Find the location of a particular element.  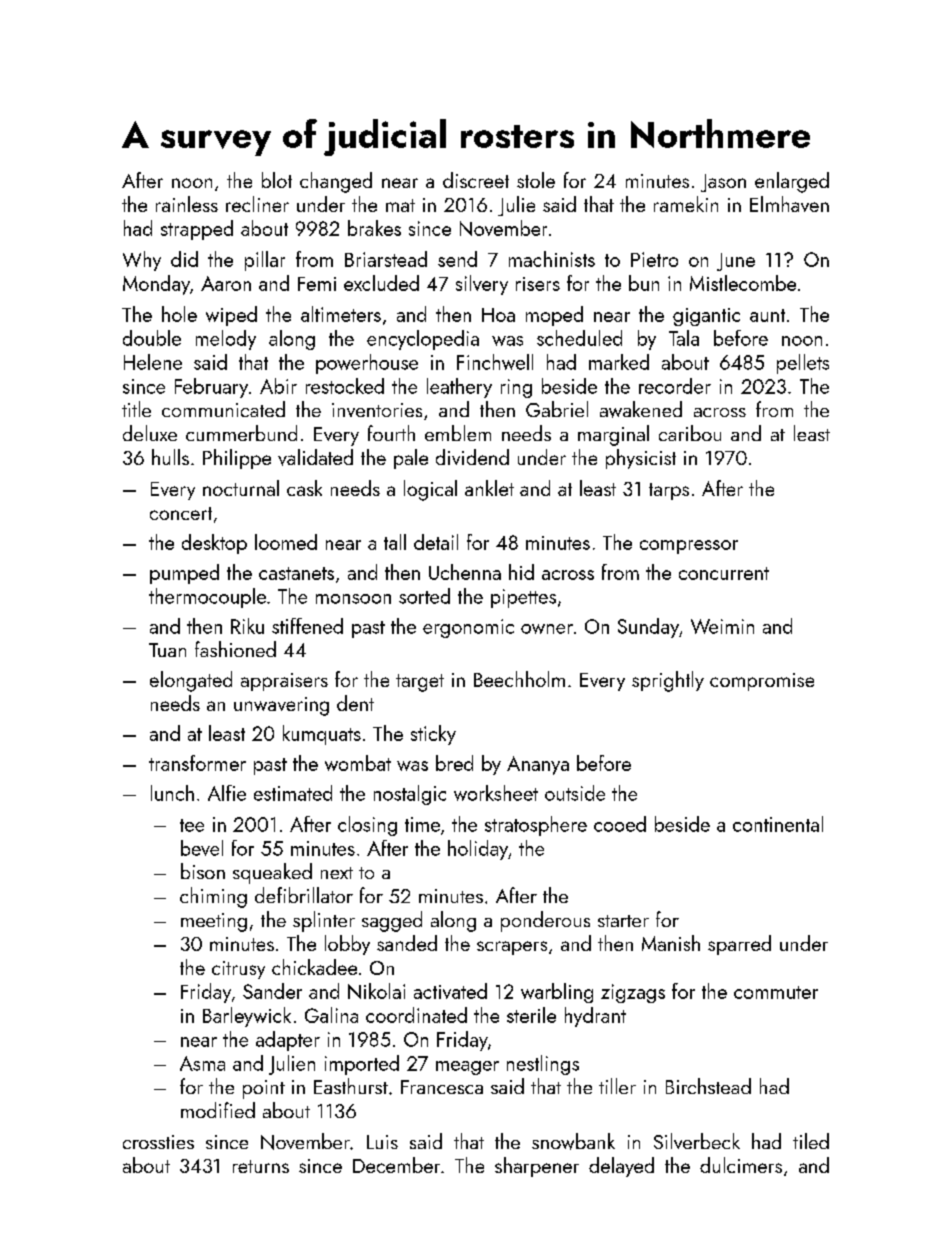

point is located at coordinates (264, 1089).
